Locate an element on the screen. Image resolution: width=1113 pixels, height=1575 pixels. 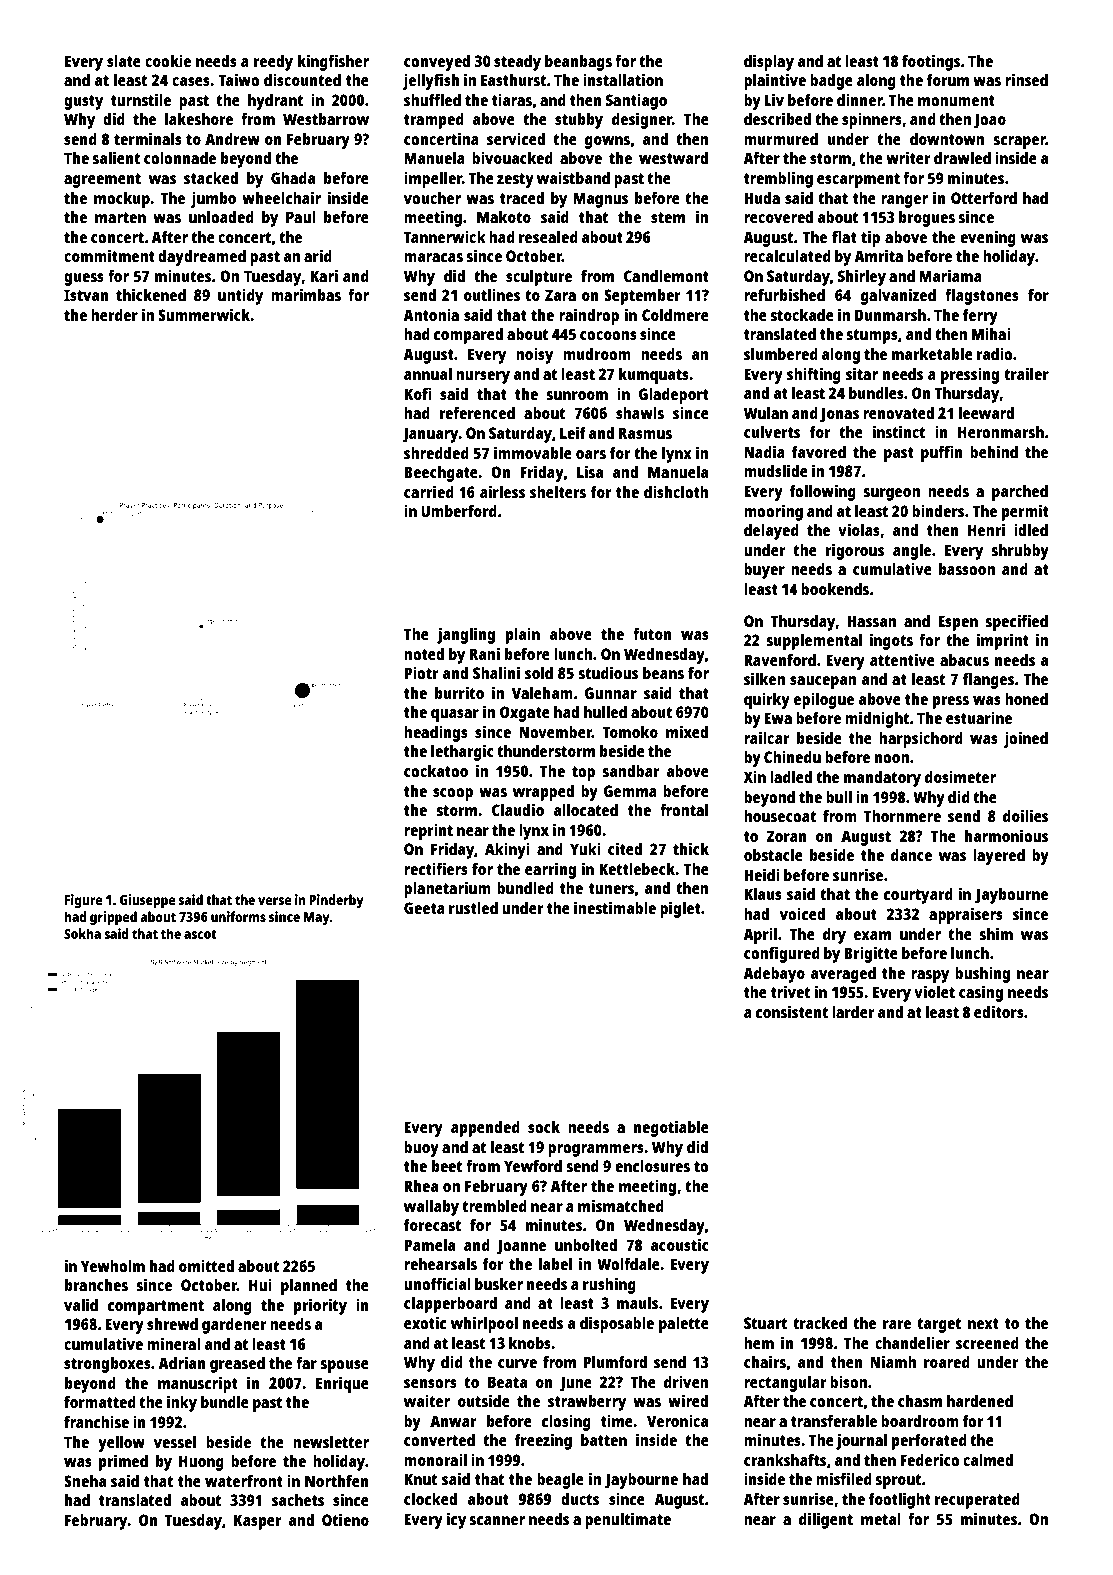
footings is located at coordinates (931, 62).
